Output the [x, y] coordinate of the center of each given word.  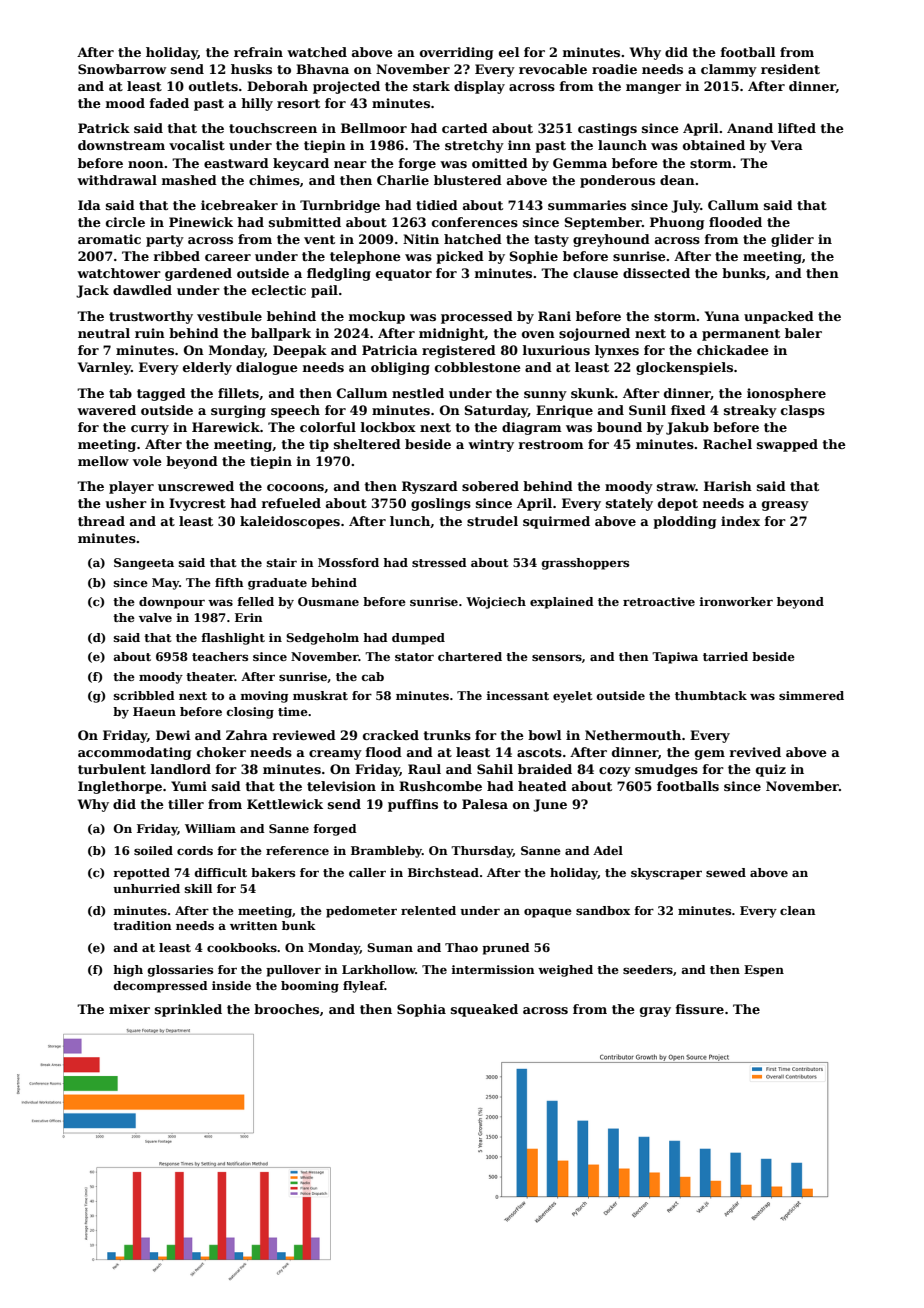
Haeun [154, 711]
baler [803, 333]
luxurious [556, 350]
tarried [725, 656]
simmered [811, 695]
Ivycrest [197, 504]
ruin [150, 333]
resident [790, 69]
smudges [666, 770]
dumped [418, 639]
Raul [424, 769]
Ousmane [328, 601]
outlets [213, 86]
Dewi [173, 735]
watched [317, 52]
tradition [142, 925]
